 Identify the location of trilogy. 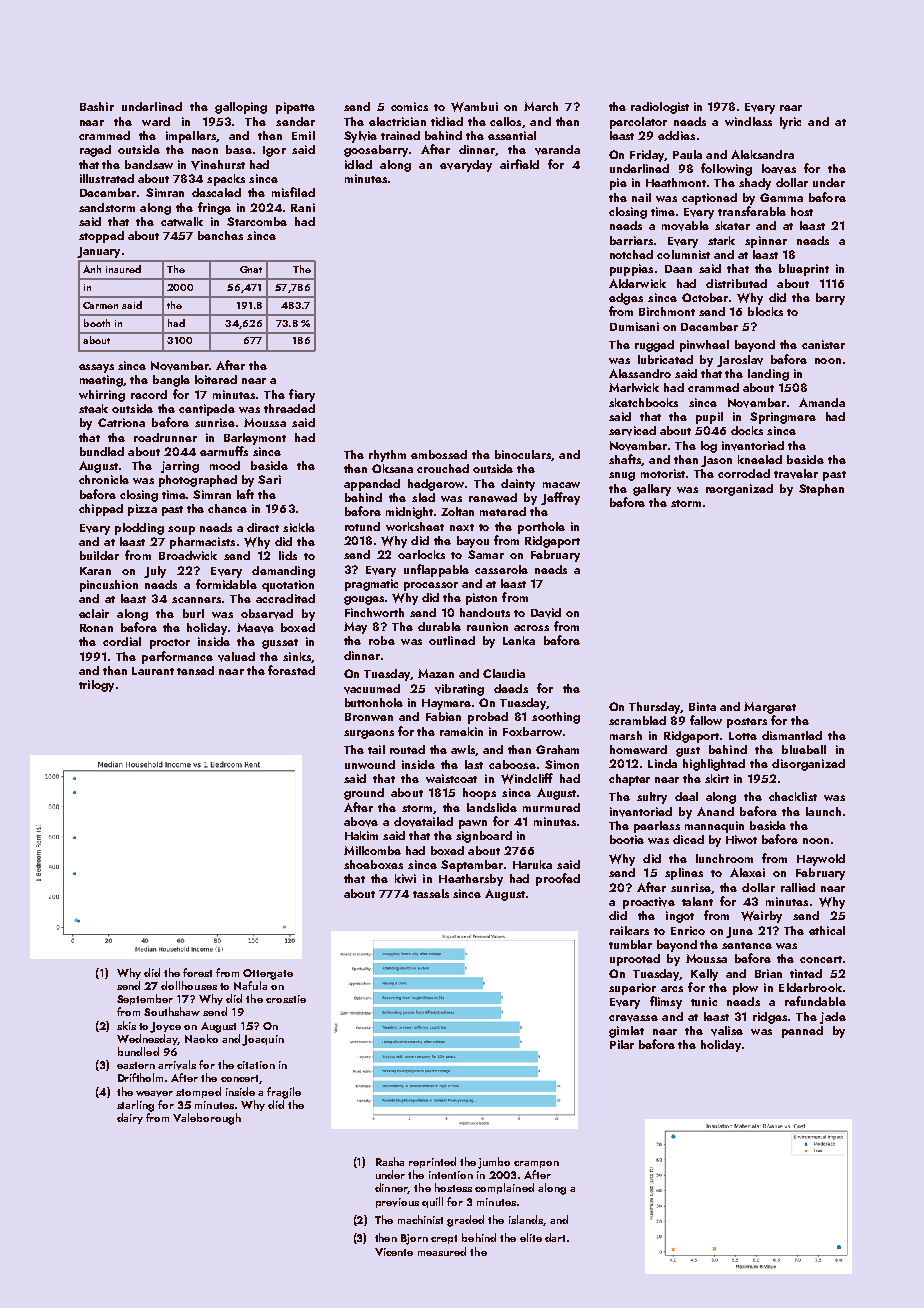
(96, 686).
